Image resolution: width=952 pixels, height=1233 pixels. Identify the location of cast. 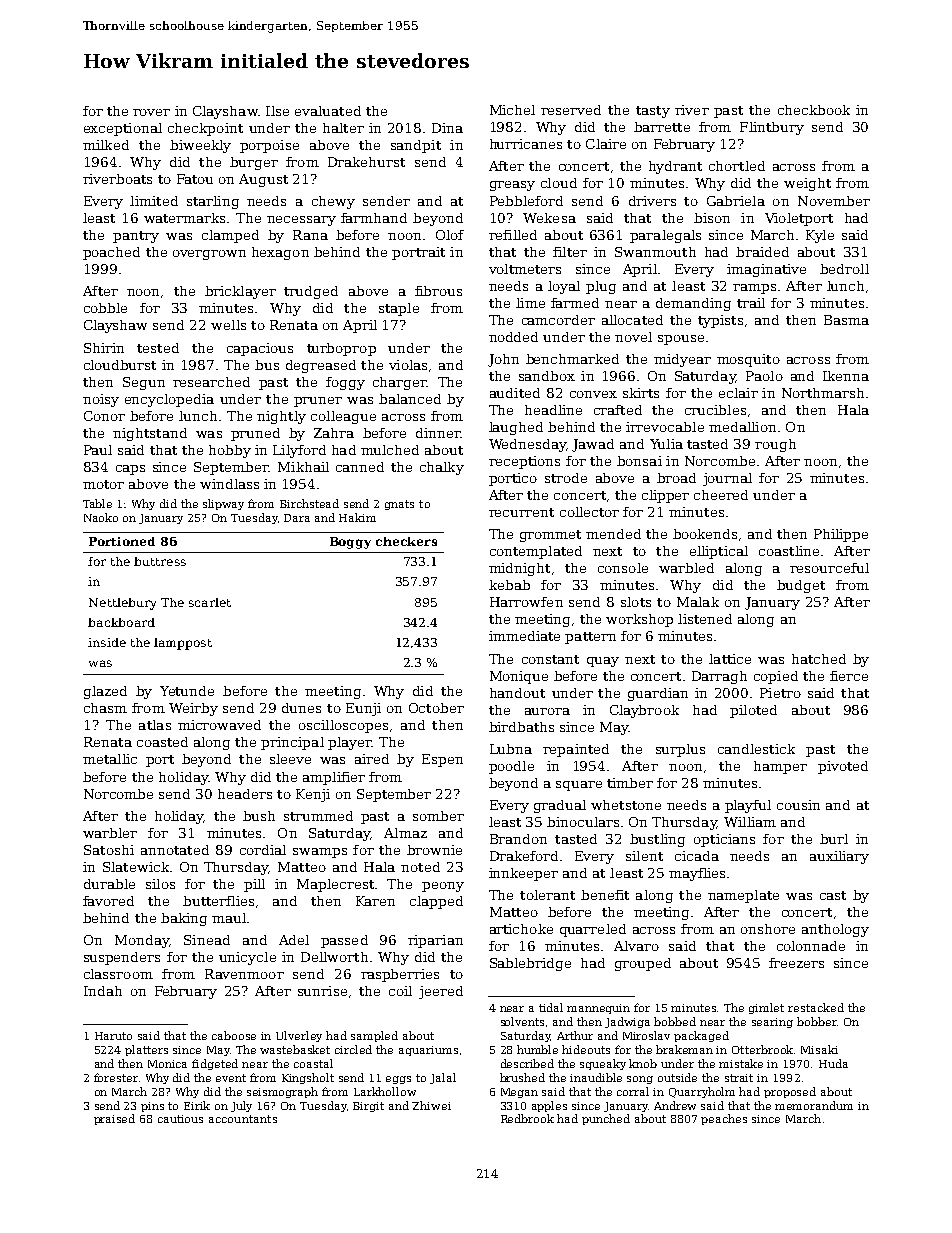
(833, 895).
